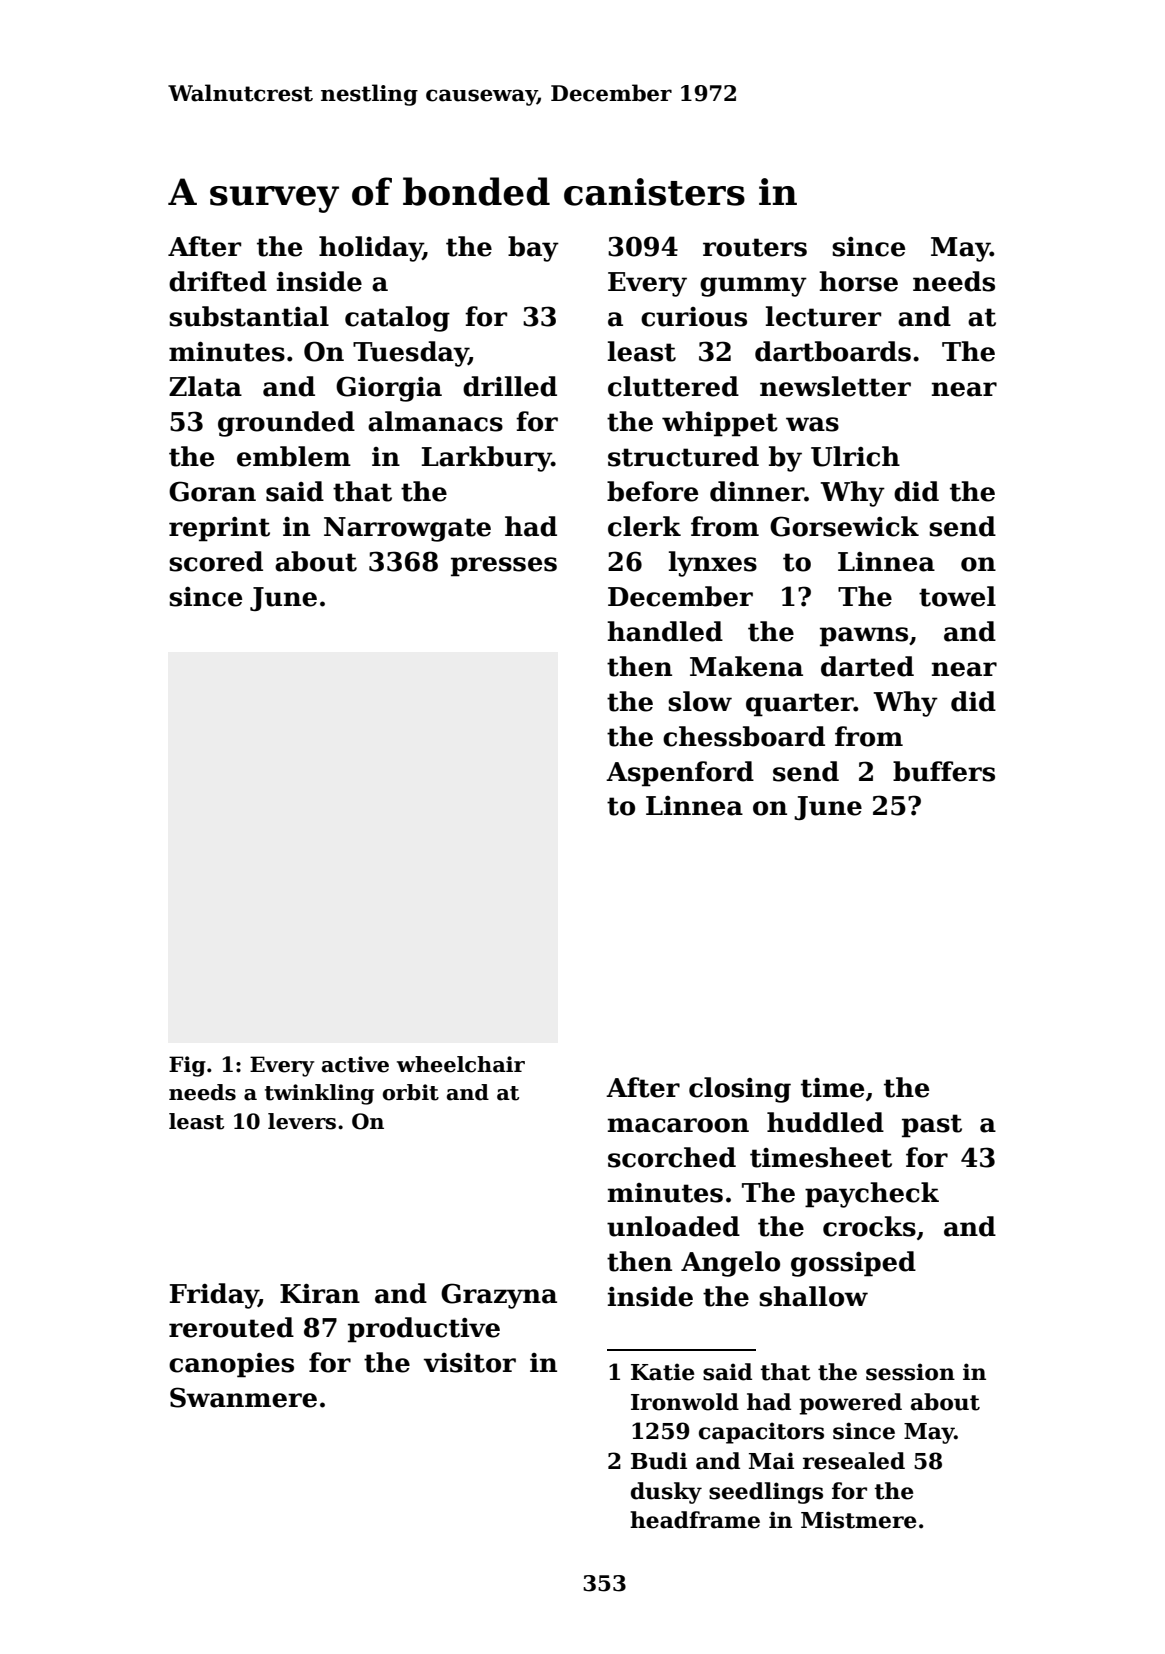 The width and height of the document is (1165, 1654). I want to click on bay, so click(533, 249).
